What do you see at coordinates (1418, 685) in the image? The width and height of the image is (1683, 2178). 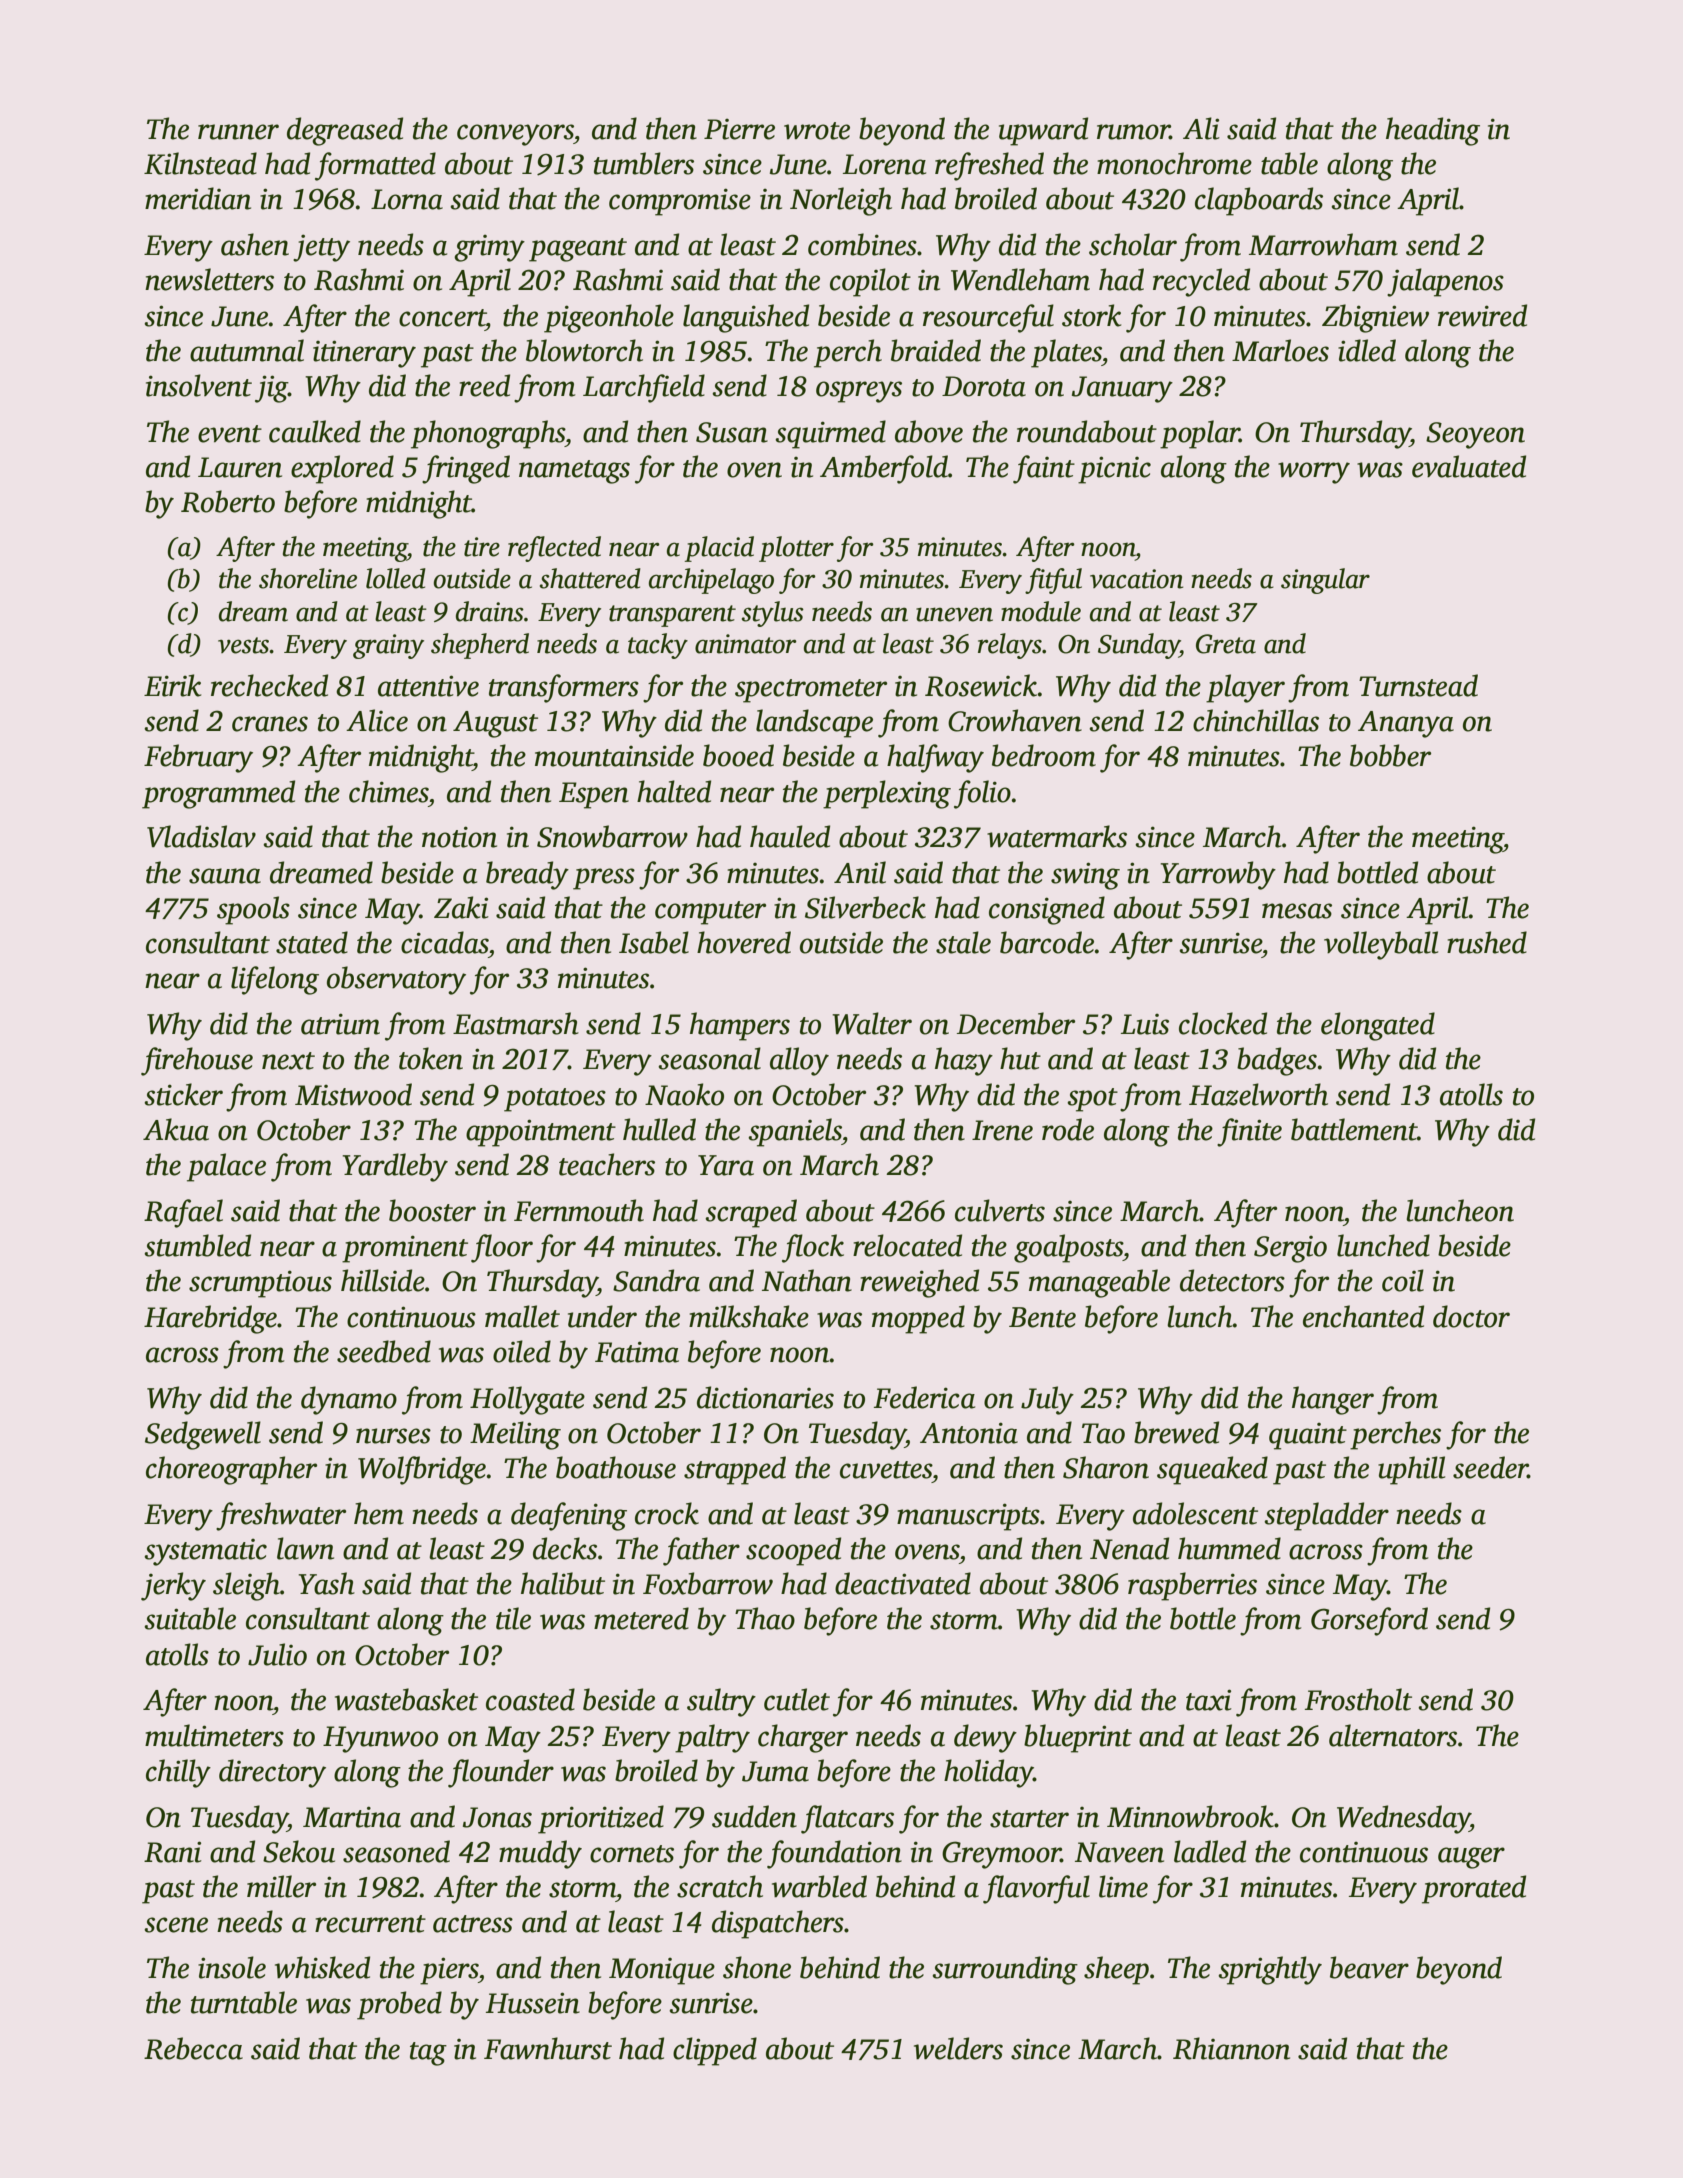 I see `Turnstead` at bounding box center [1418, 685].
